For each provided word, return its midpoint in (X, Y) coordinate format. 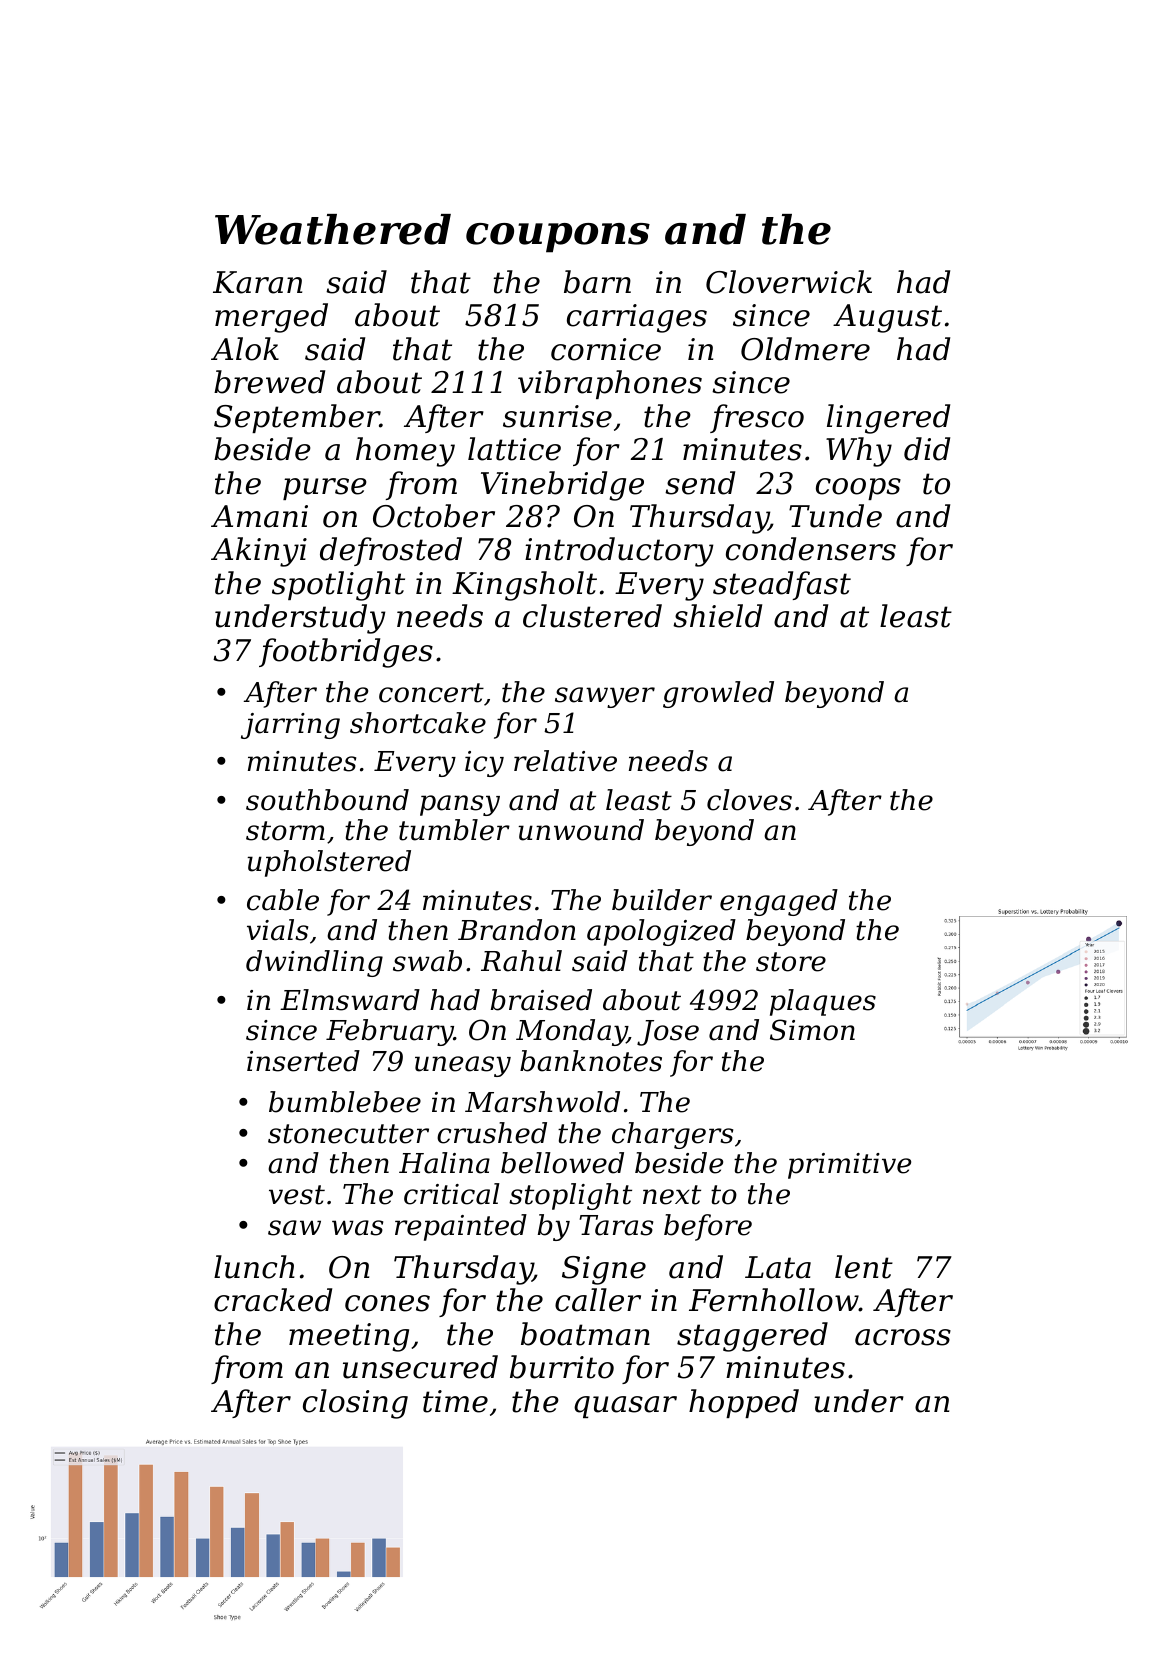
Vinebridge (562, 486)
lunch (254, 1267)
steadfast (782, 585)
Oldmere (805, 349)
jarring (290, 726)
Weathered (333, 229)
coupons (558, 238)
